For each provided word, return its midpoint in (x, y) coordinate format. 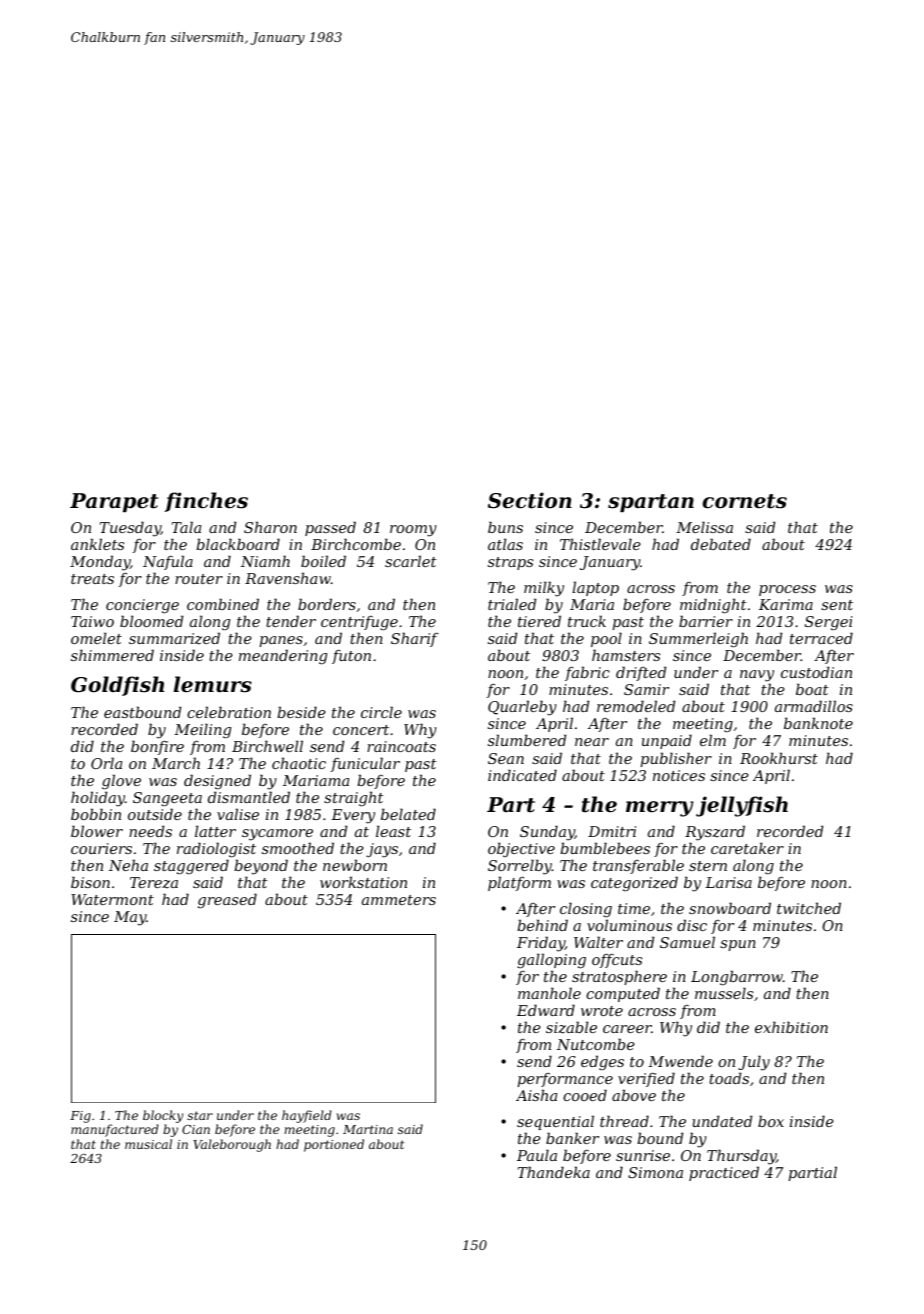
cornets (744, 501)
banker (572, 1138)
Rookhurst (779, 758)
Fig (80, 1117)
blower (97, 831)
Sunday (547, 833)
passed (330, 528)
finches (206, 502)
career (627, 1029)
